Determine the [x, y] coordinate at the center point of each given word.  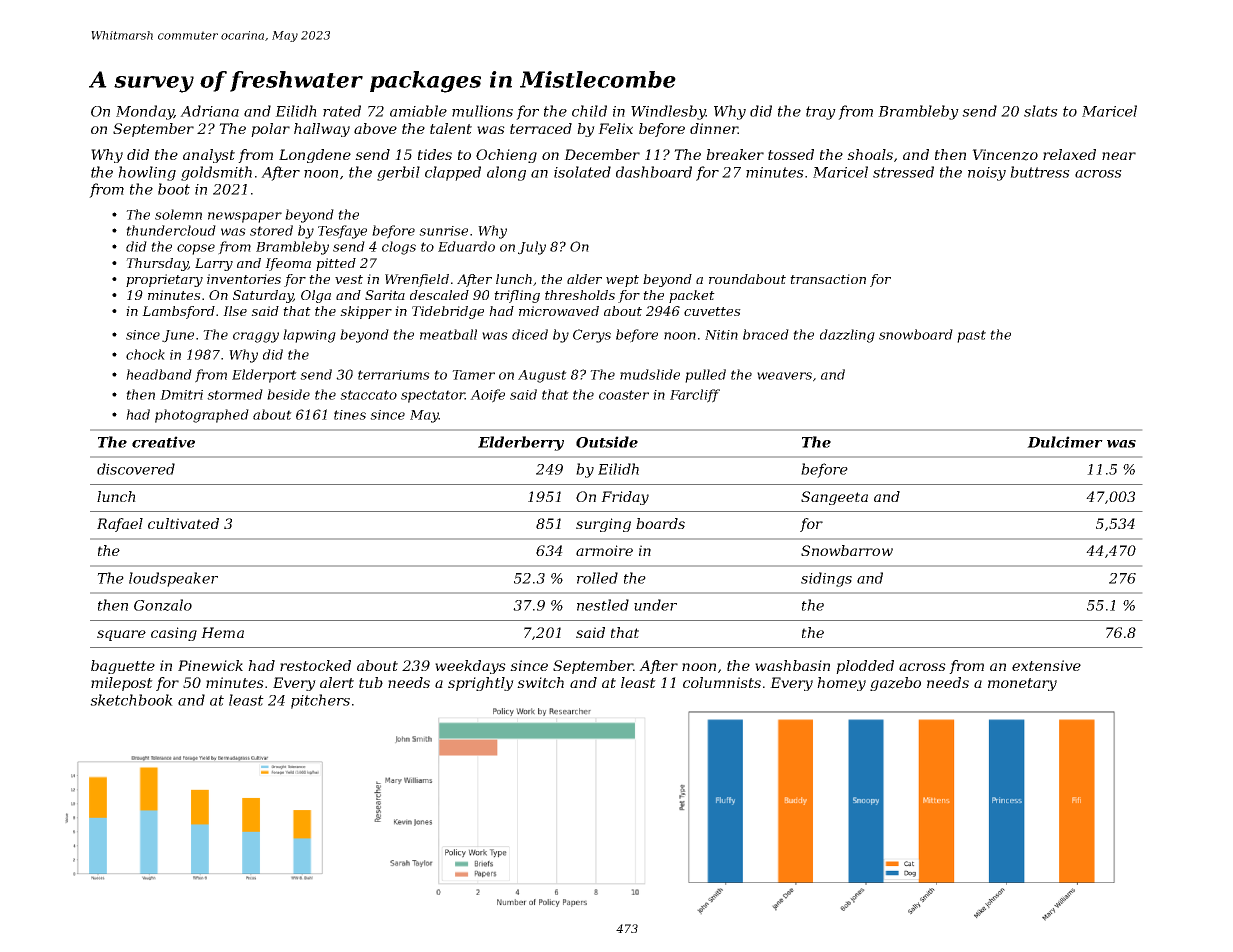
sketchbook [131, 700]
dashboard [654, 172]
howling [147, 173]
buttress [1040, 172]
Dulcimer [1065, 442]
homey [841, 684]
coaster [624, 395]
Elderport [264, 376]
